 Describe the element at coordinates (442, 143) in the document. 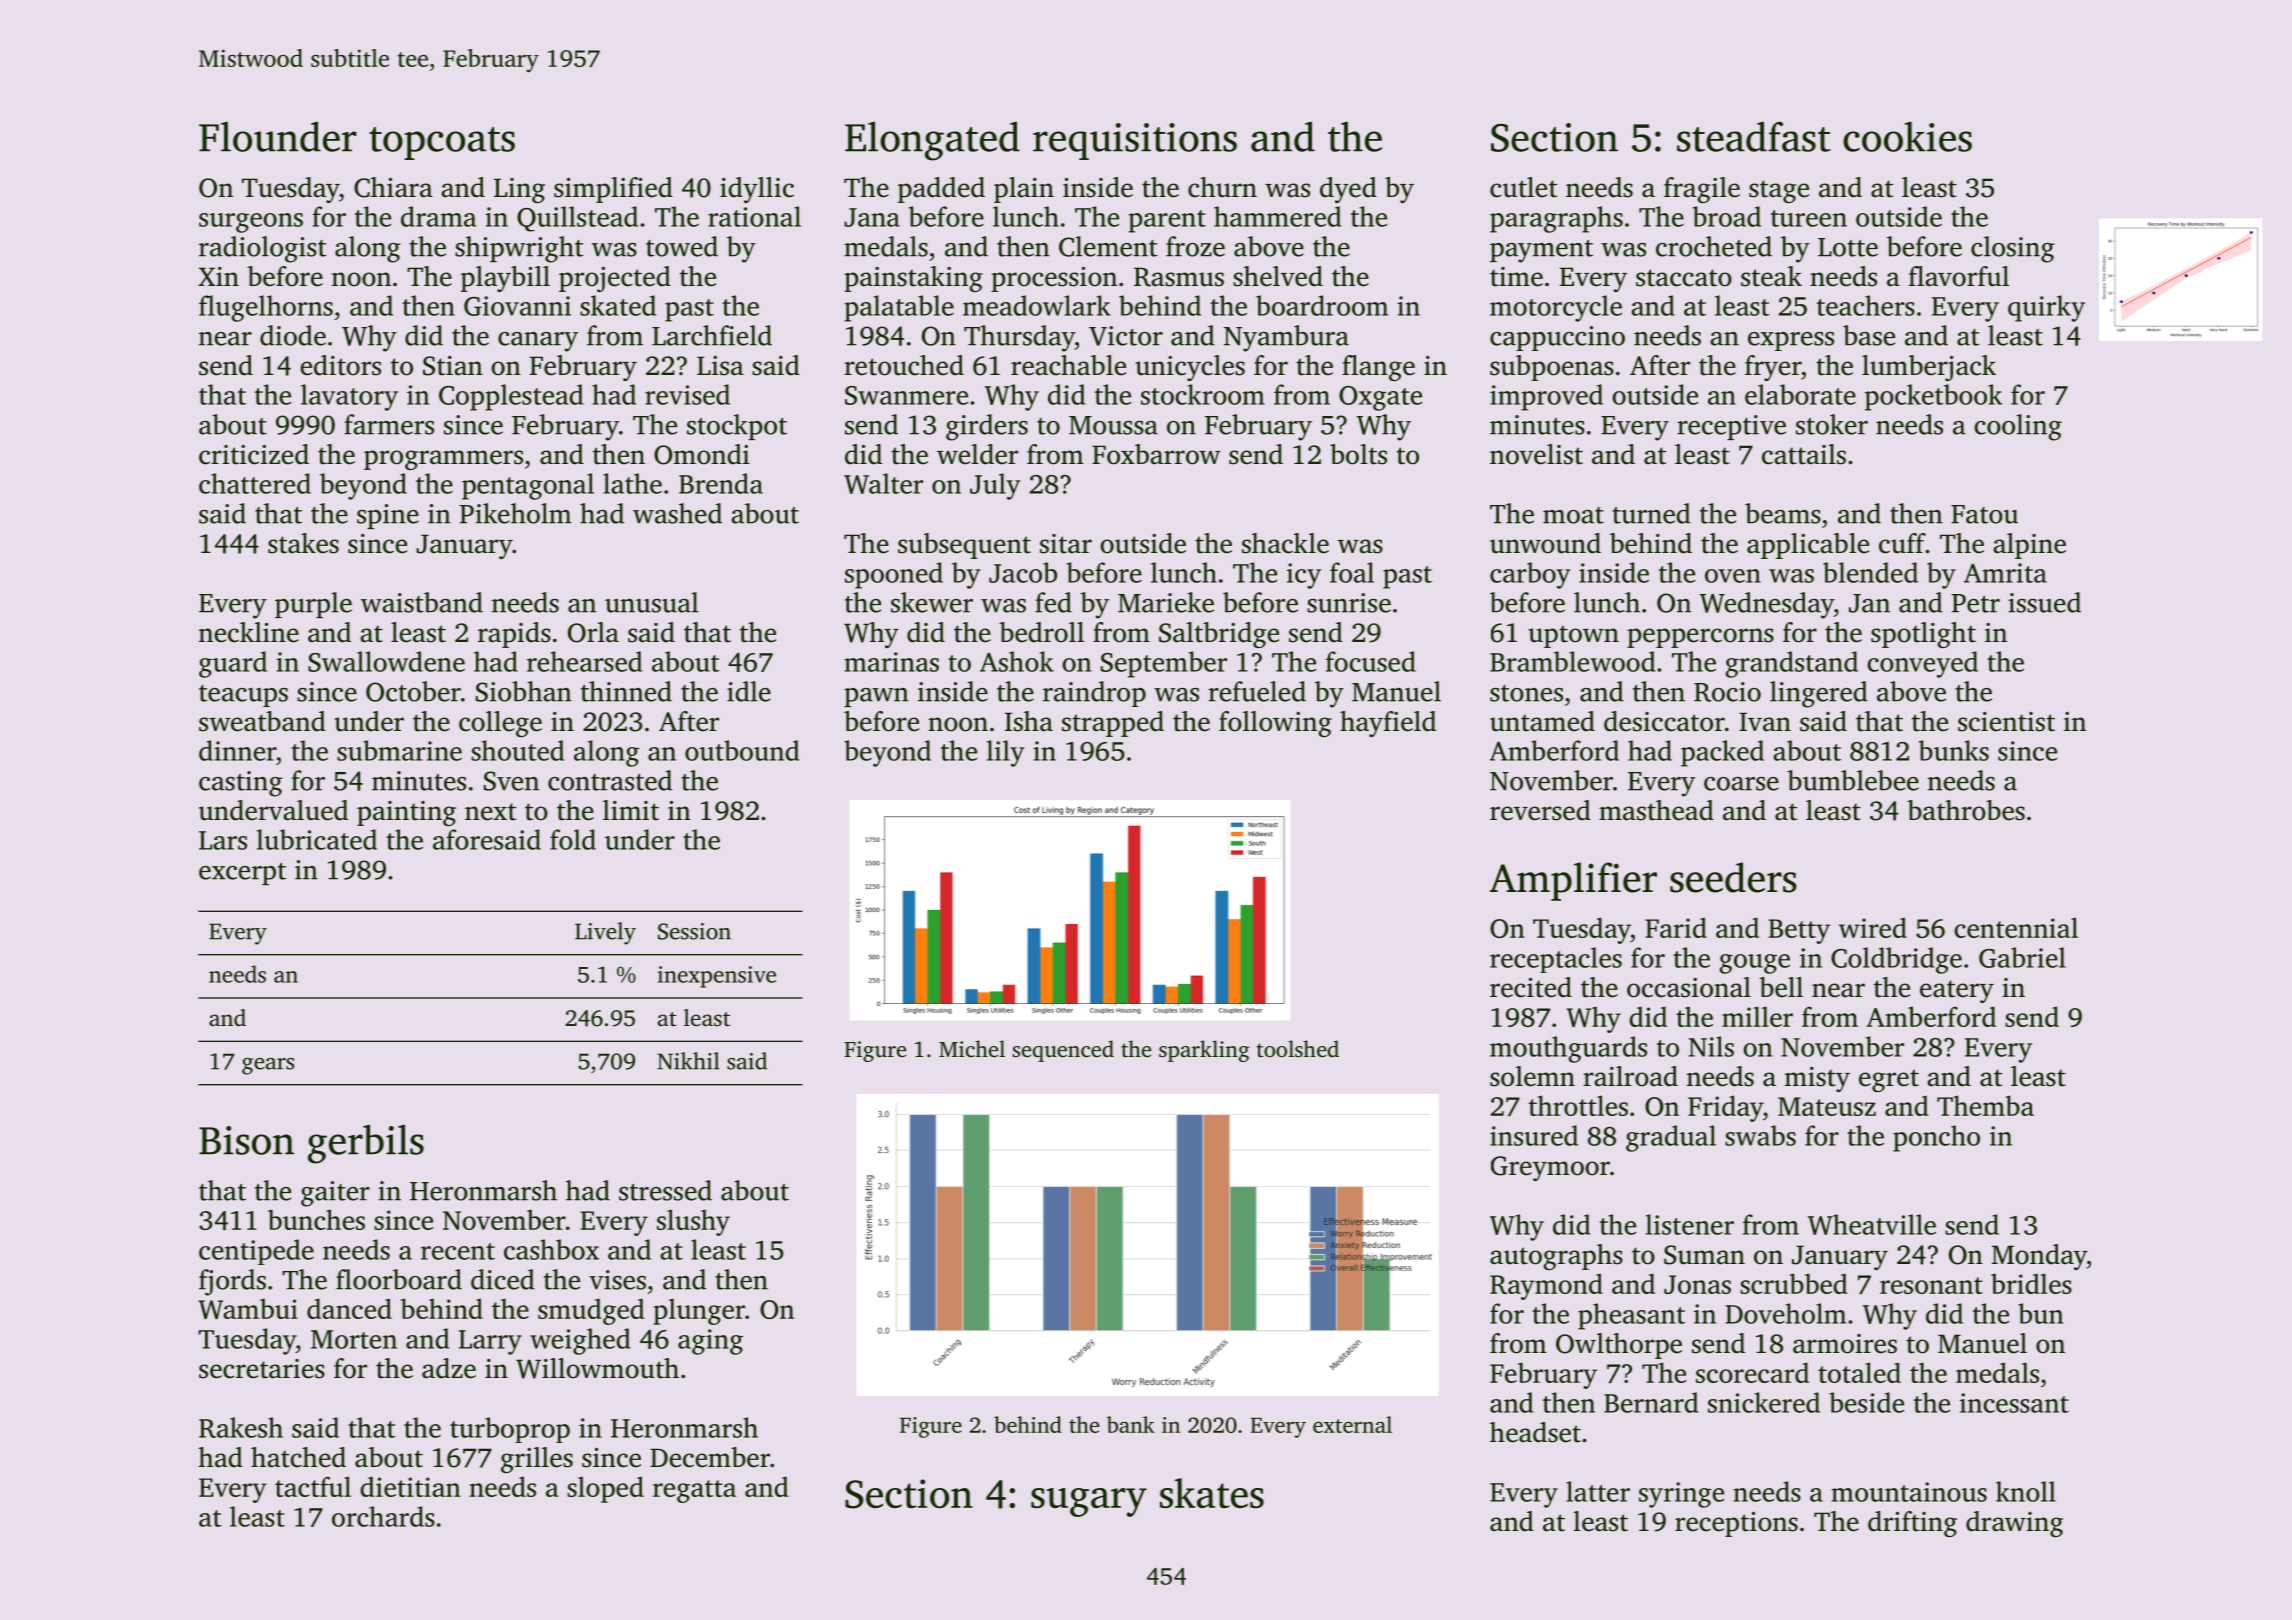

I see `topcoats` at that location.
